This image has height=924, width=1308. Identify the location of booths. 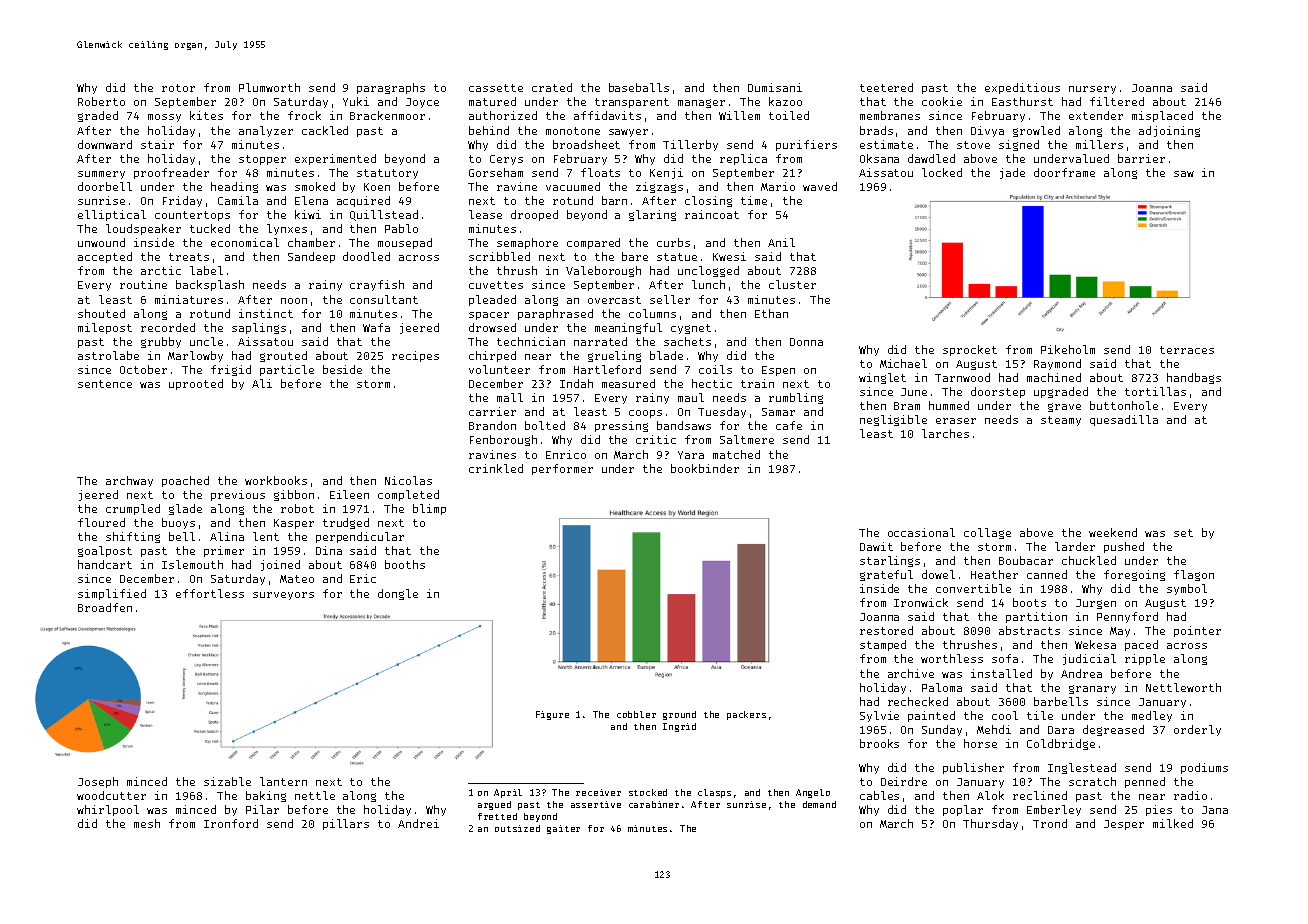
(405, 564).
